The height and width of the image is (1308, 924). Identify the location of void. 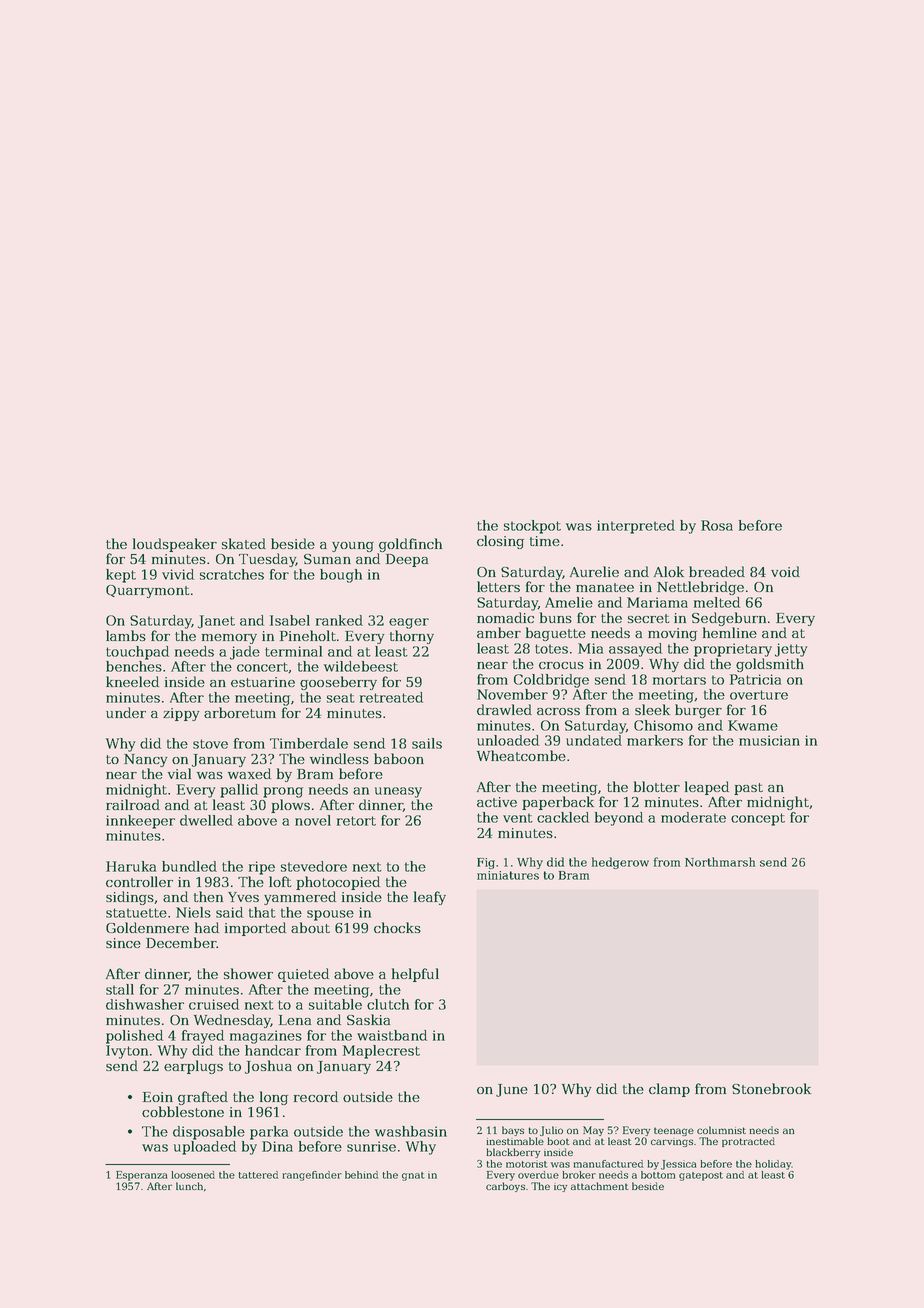
(785, 571).
